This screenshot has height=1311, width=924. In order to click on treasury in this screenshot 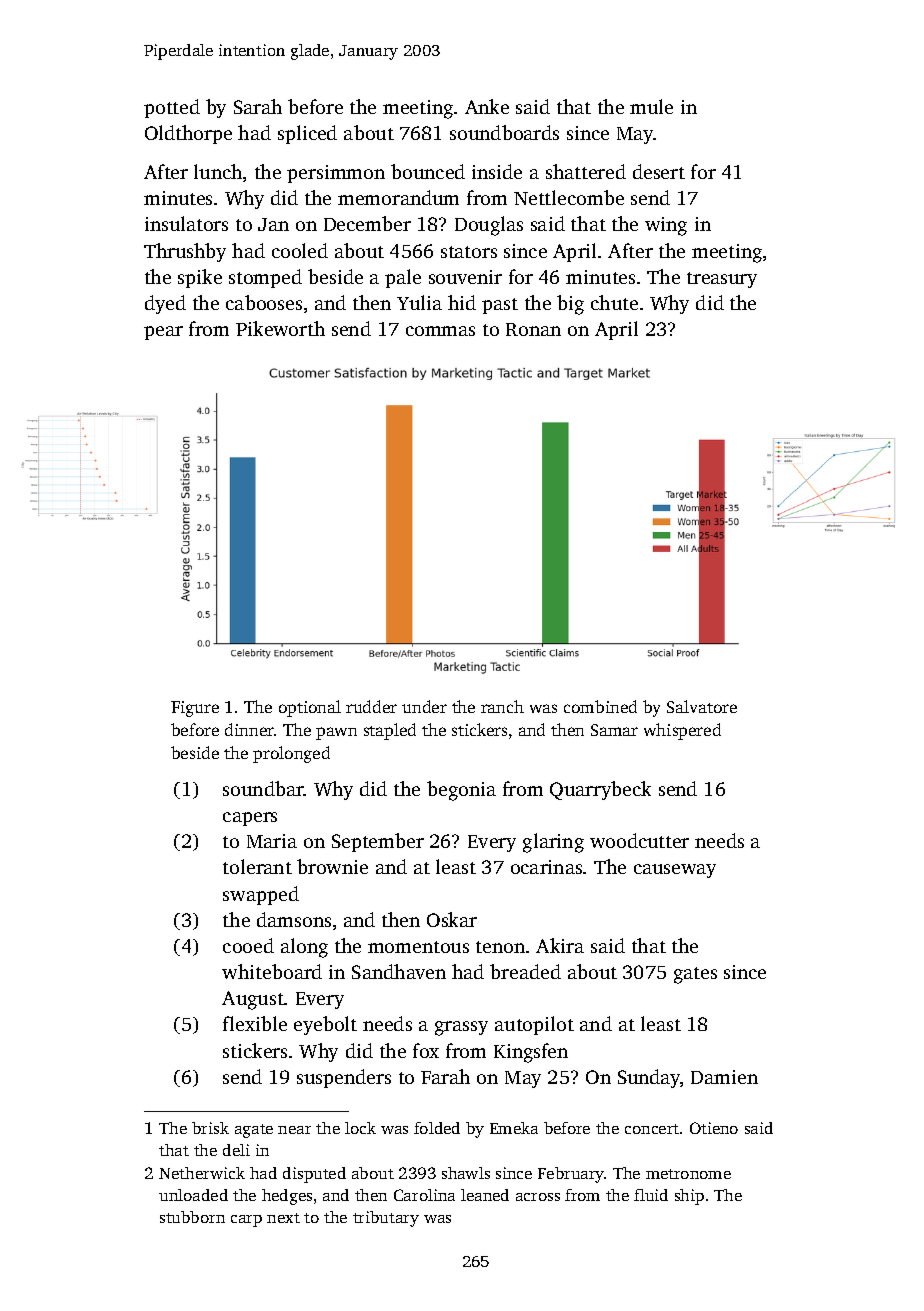, I will do `click(722, 280)`.
